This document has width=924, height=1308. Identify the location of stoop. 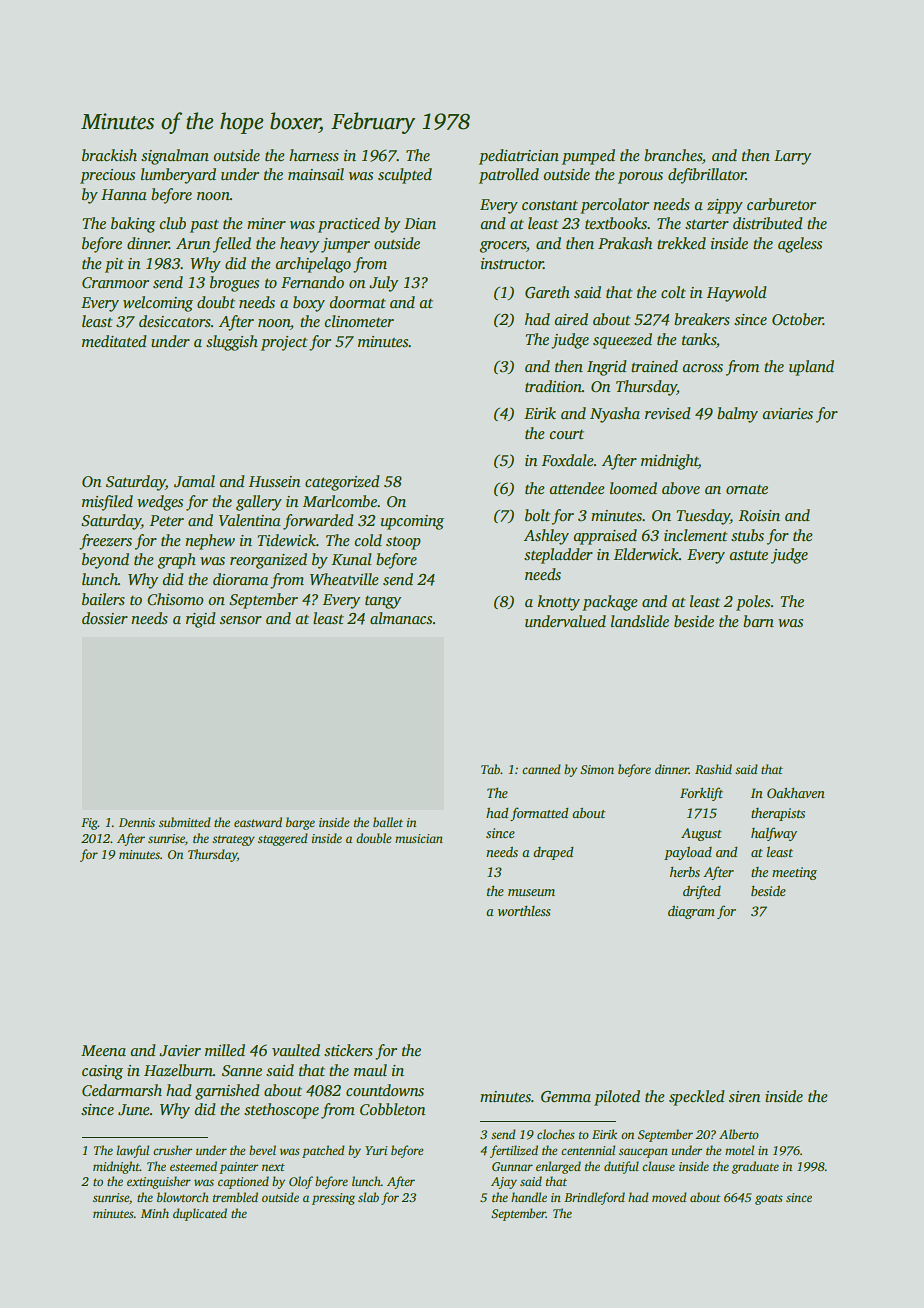
(403, 543).
